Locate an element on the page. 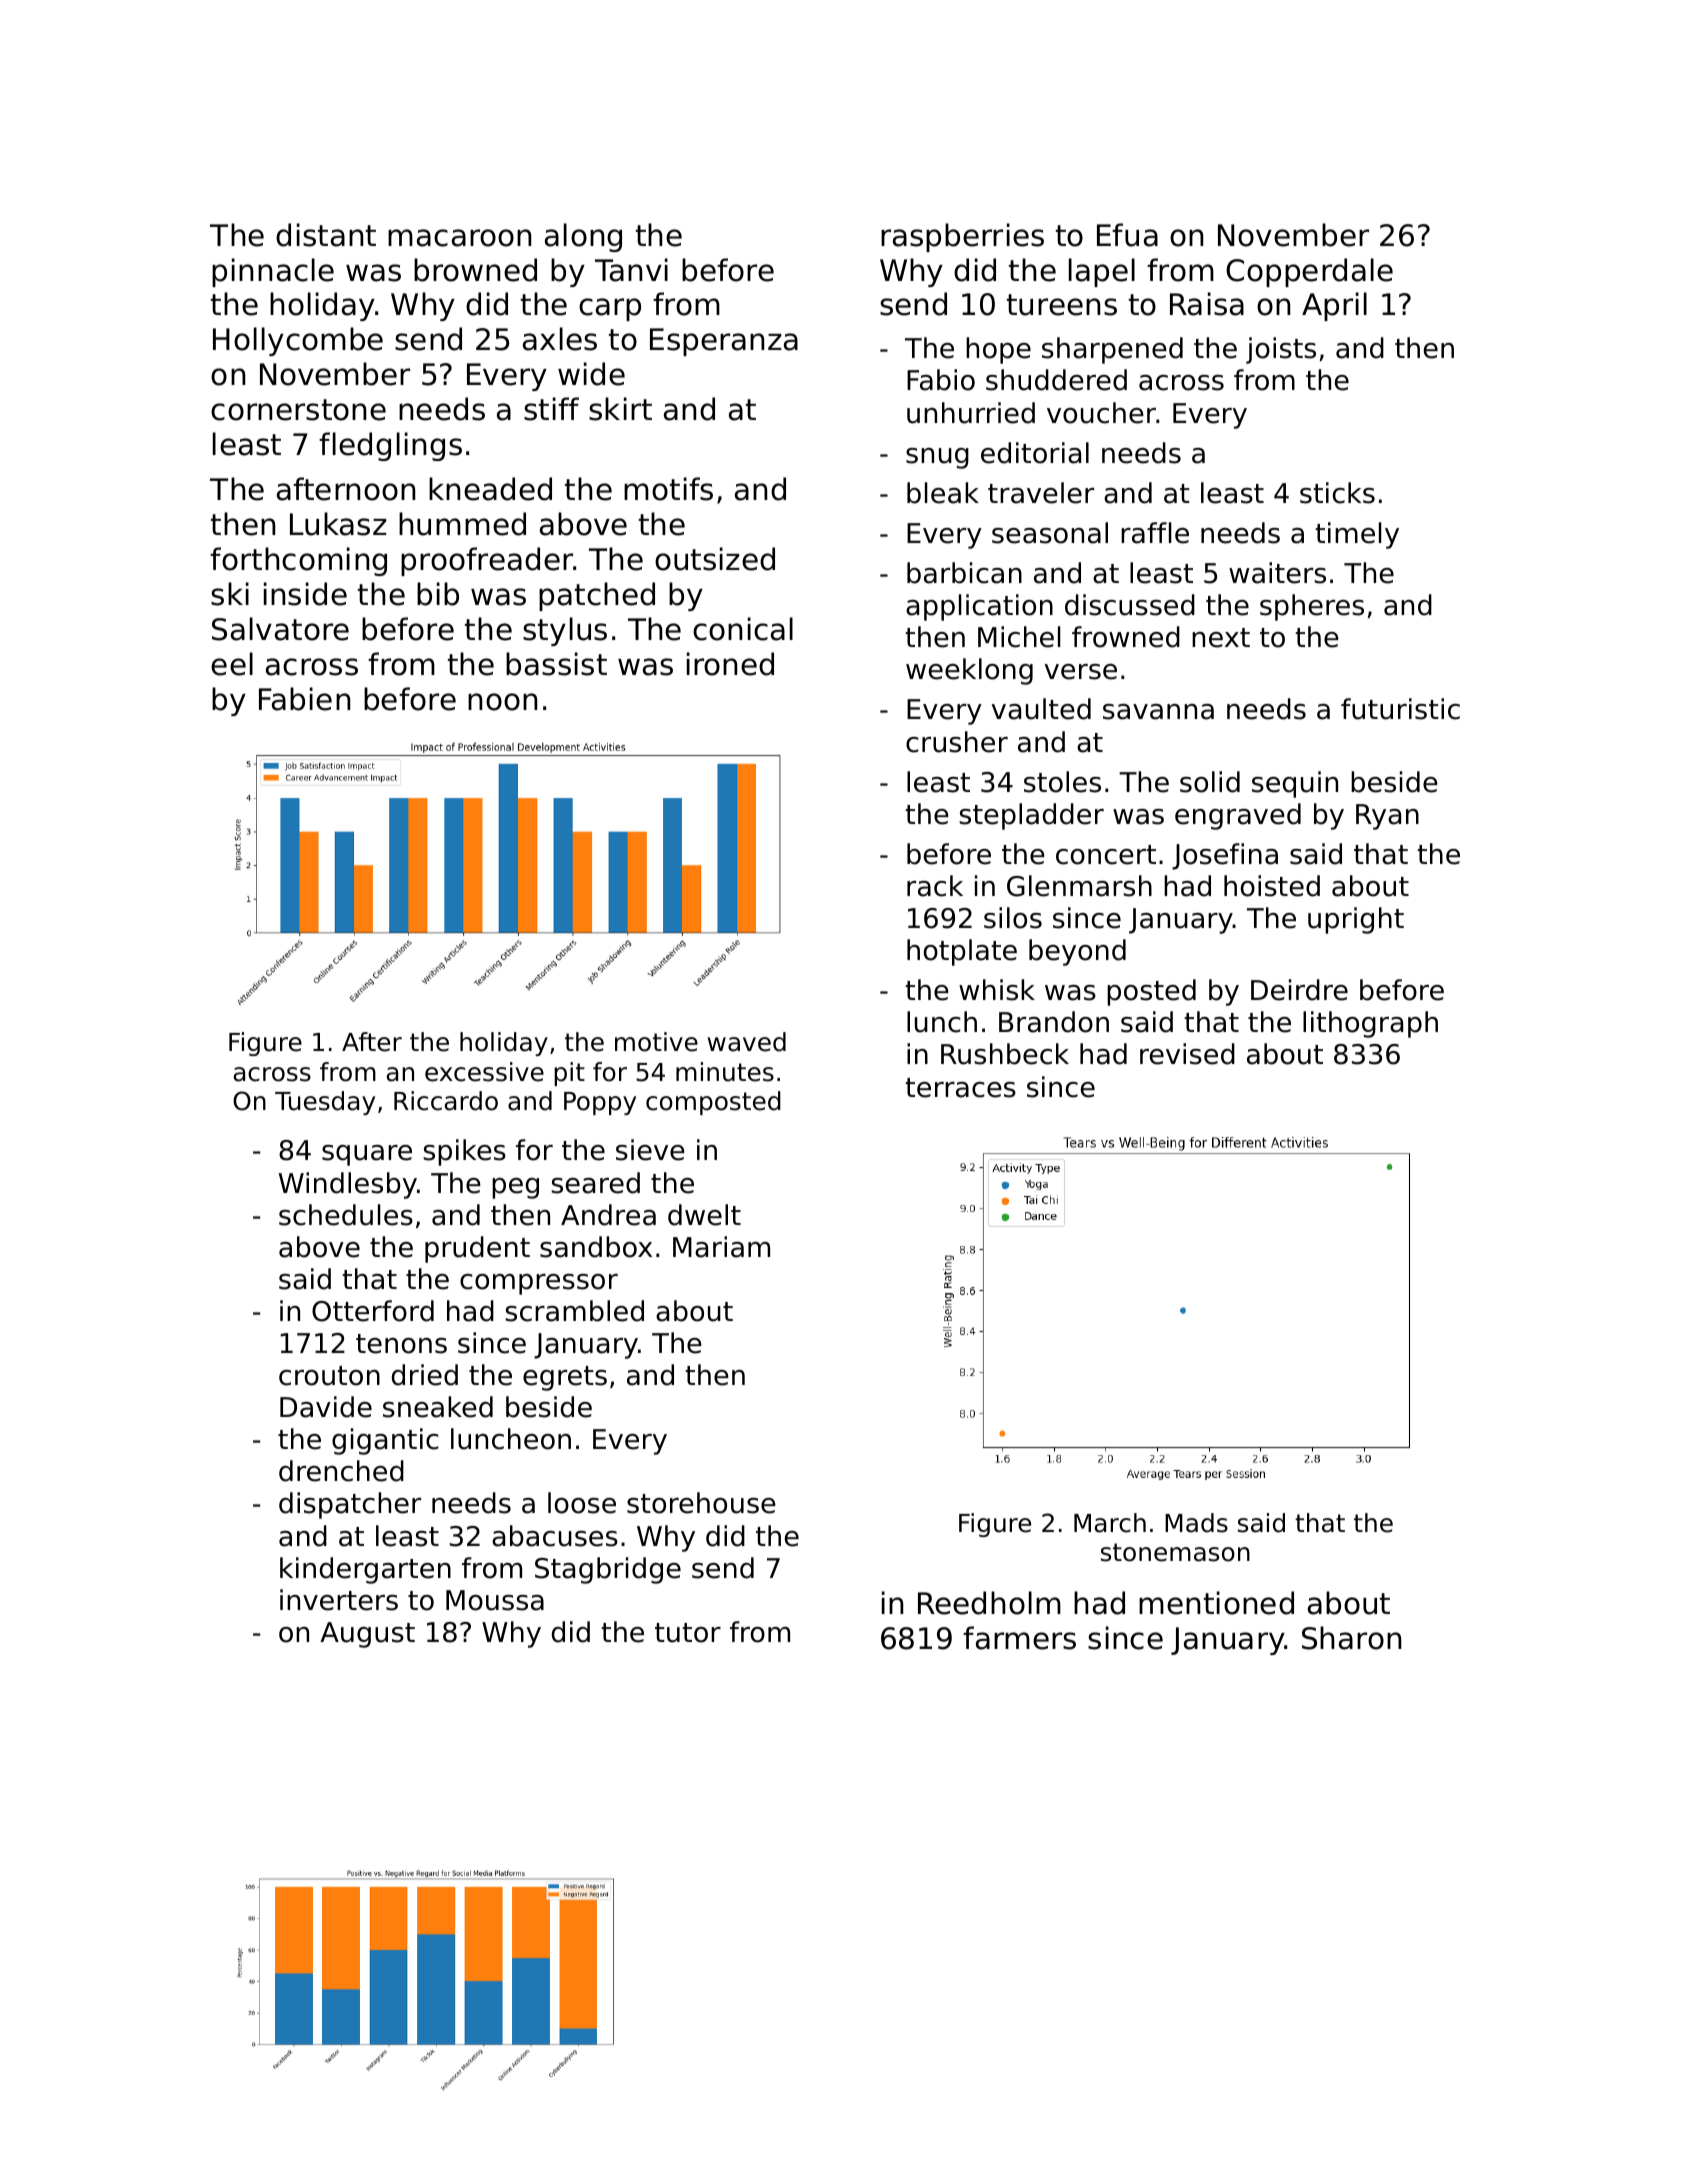  raspberries is located at coordinates (962, 237).
